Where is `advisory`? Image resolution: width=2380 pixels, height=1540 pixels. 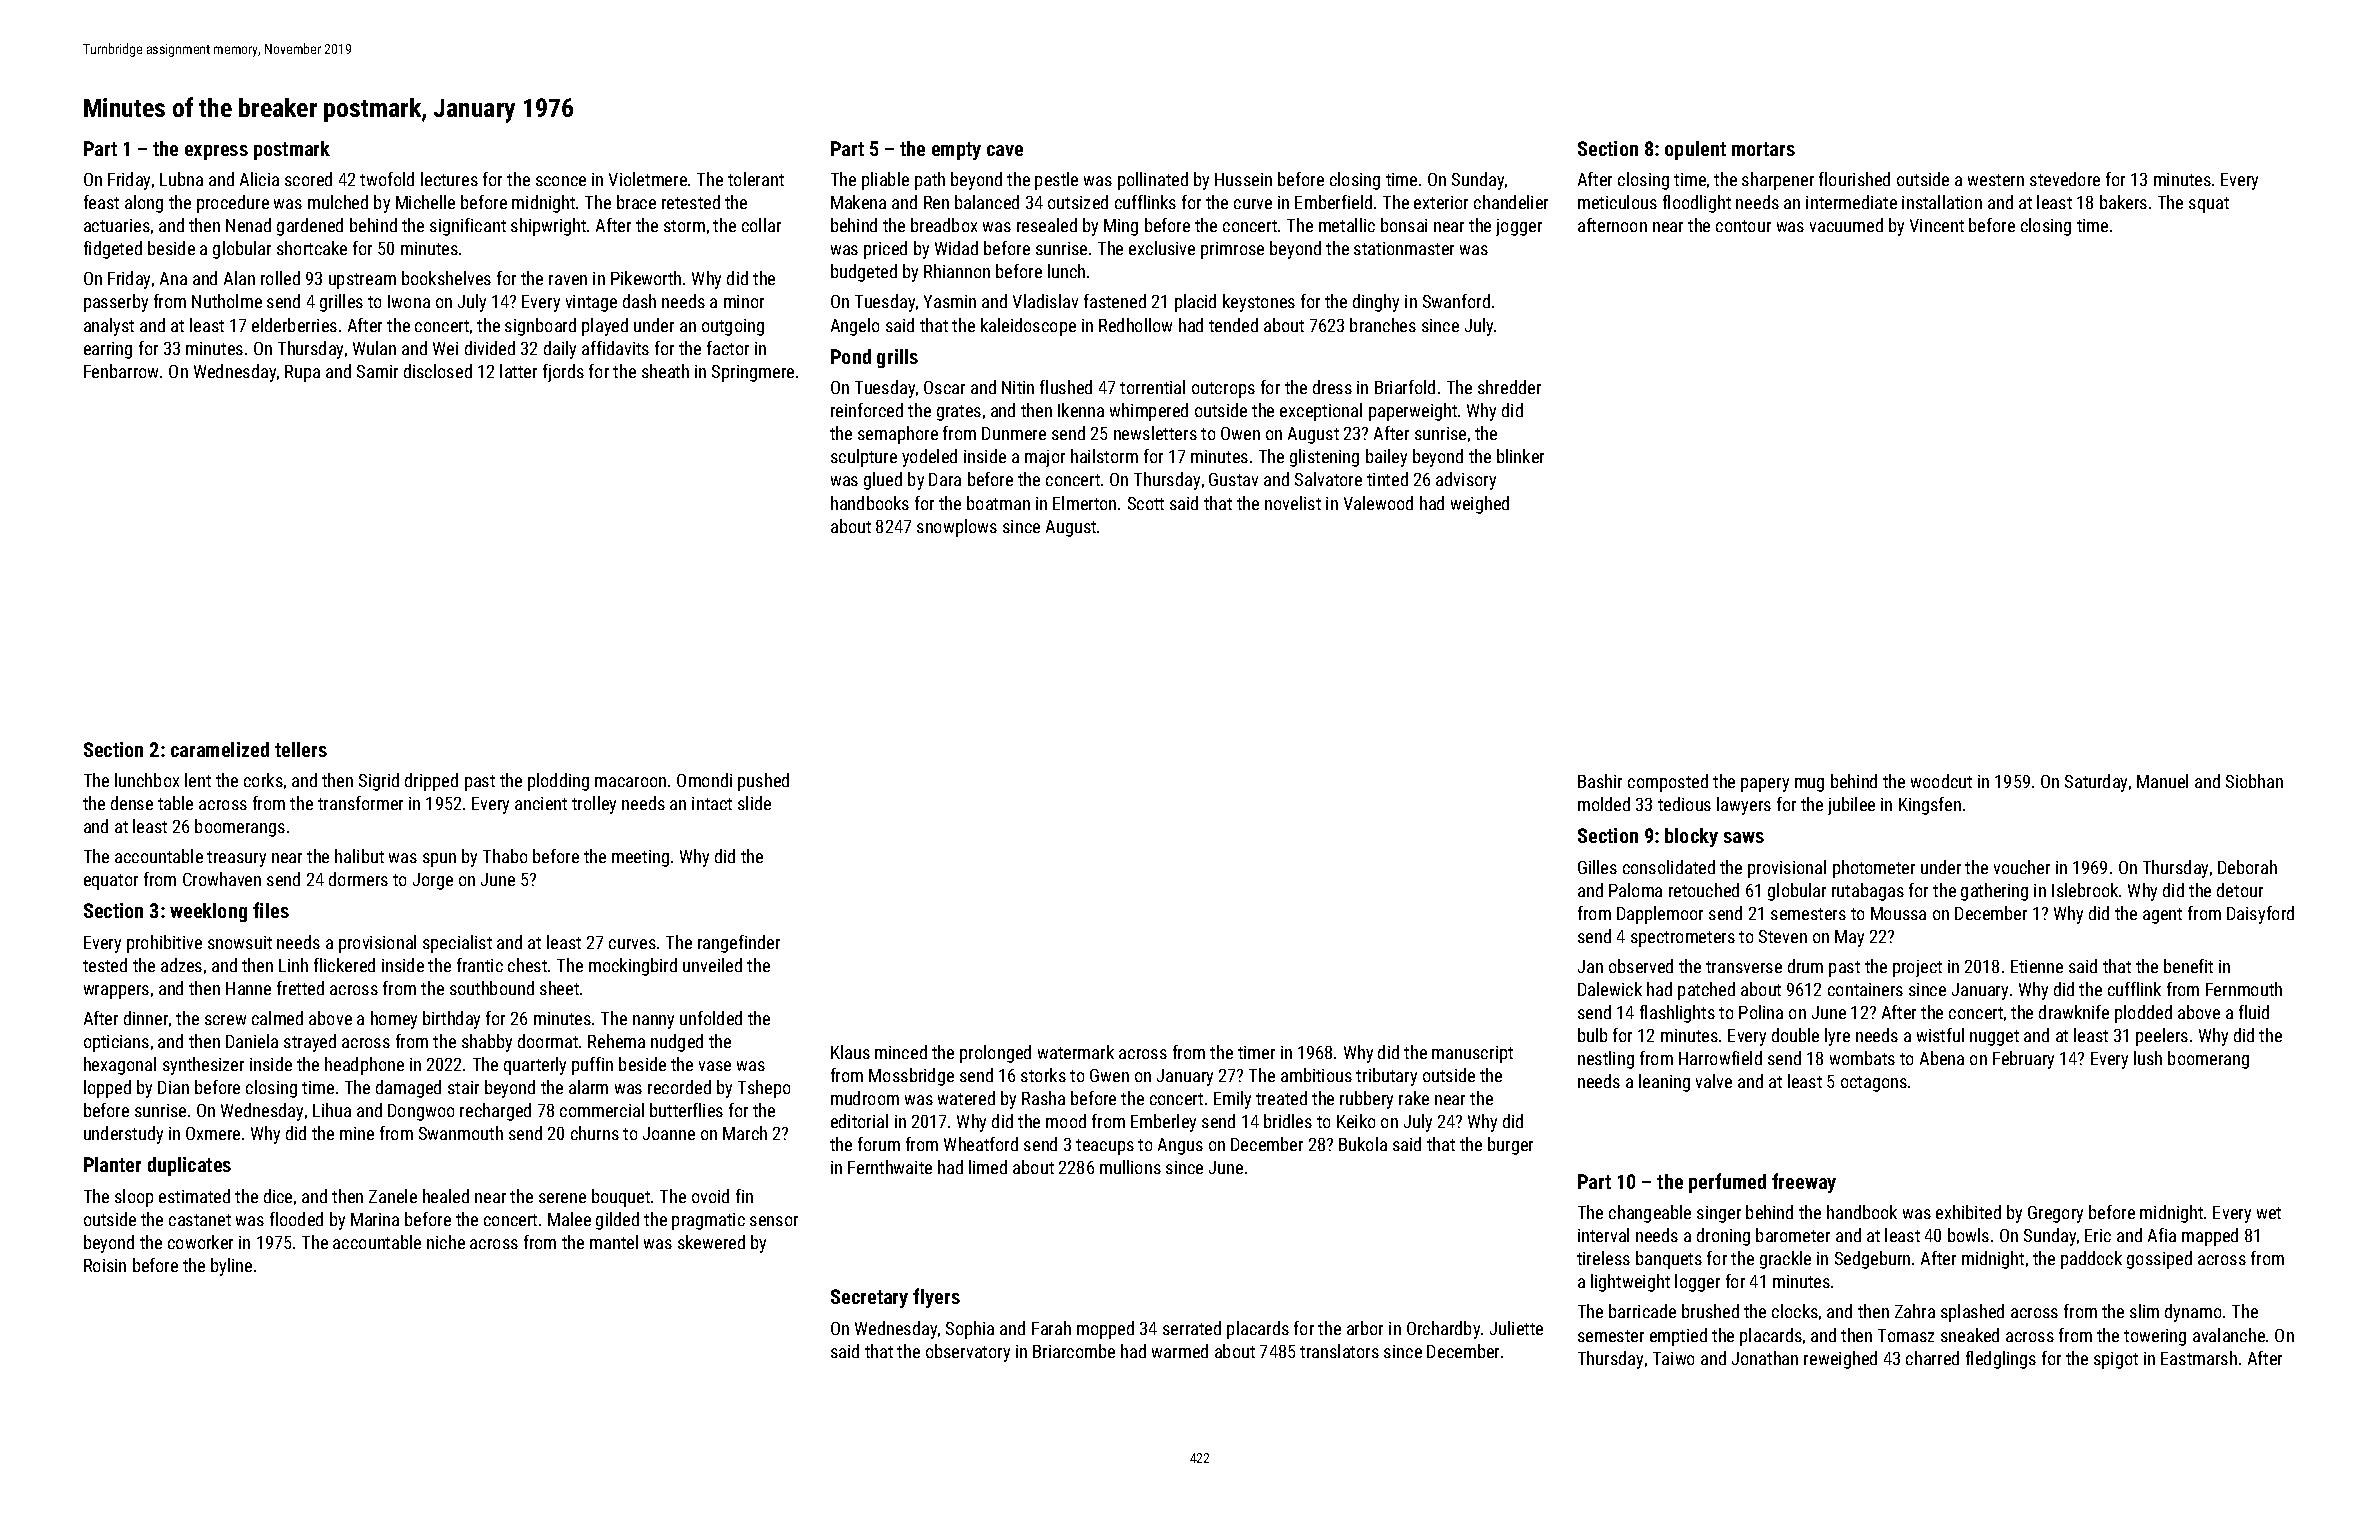
advisory is located at coordinates (1466, 481).
